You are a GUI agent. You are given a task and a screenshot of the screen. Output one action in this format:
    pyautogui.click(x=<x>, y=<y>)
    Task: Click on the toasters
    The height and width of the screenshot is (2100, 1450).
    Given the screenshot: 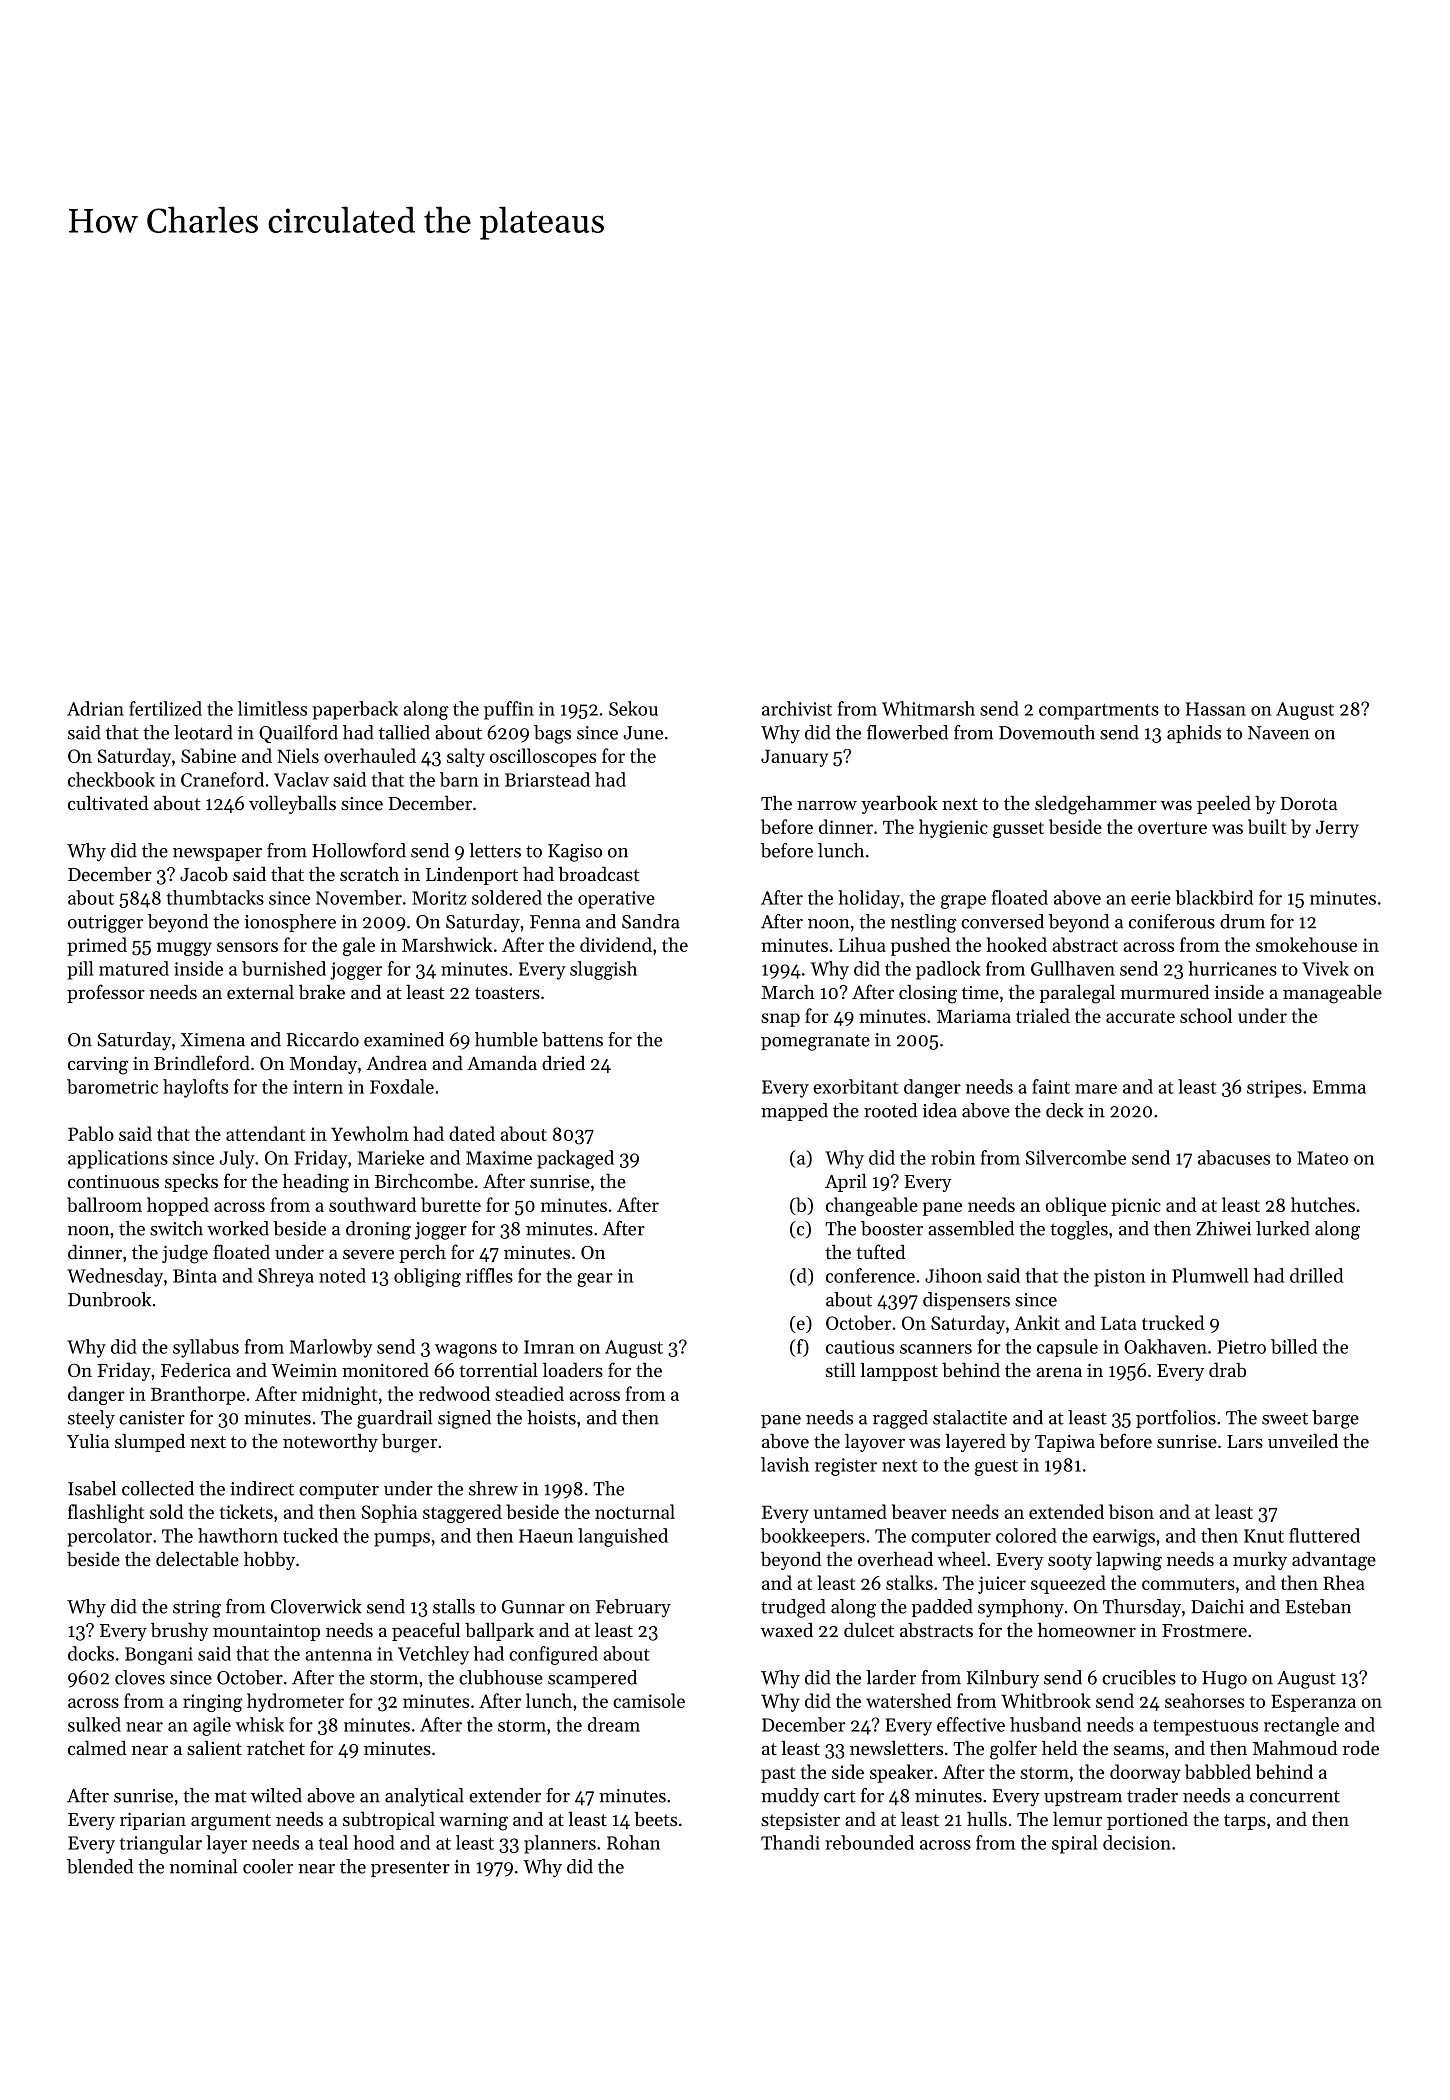 What is the action you would take?
    pyautogui.click(x=507, y=993)
